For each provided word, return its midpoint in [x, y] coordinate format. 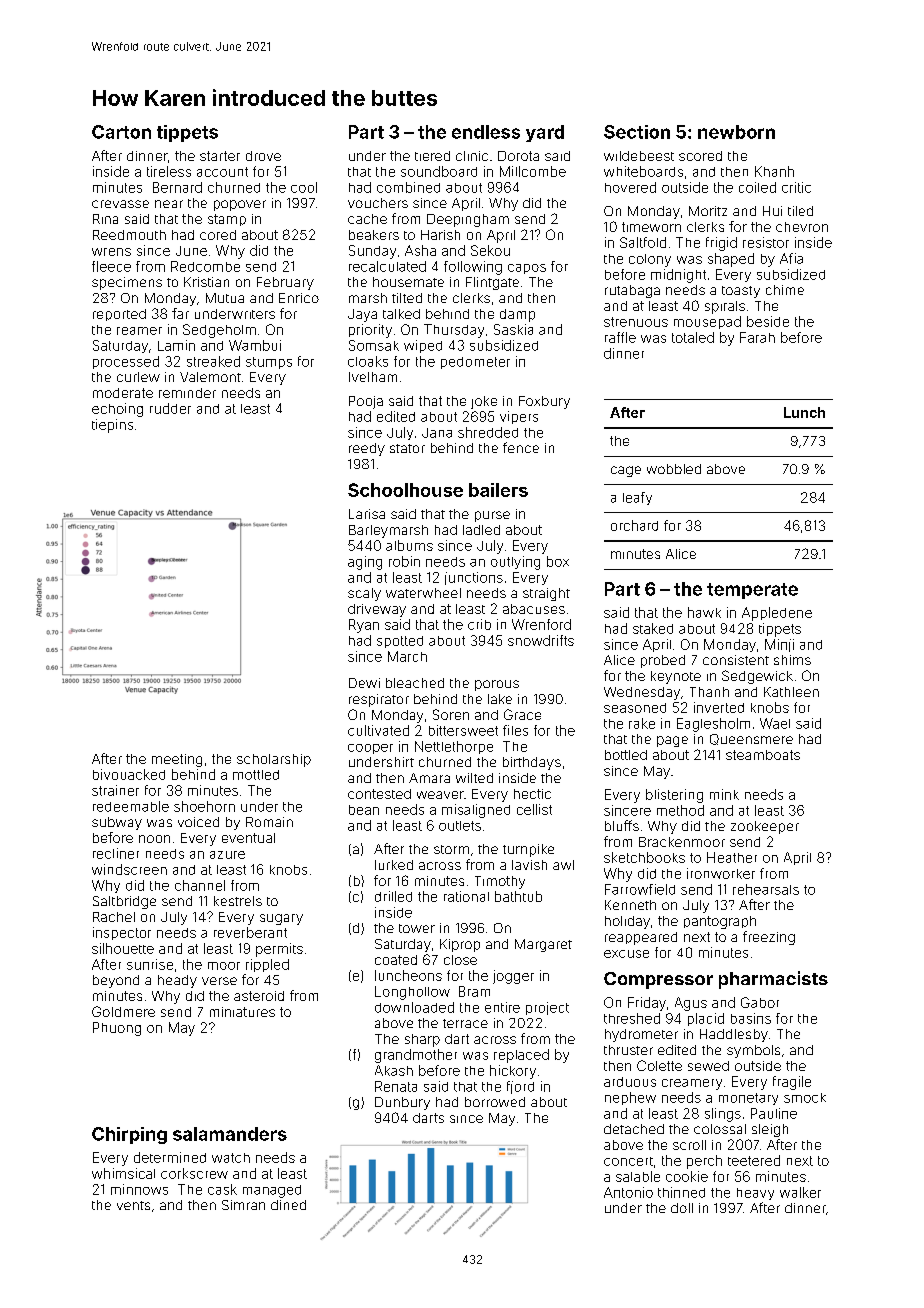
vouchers [378, 203]
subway [117, 823]
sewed [708, 1066]
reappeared [641, 938]
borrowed [495, 1102]
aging [365, 563]
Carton [121, 132]
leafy [637, 498]
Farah [757, 337]
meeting [177, 760]
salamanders [230, 1134]
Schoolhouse [405, 490]
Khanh [774, 171]
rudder [170, 408]
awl [563, 865]
